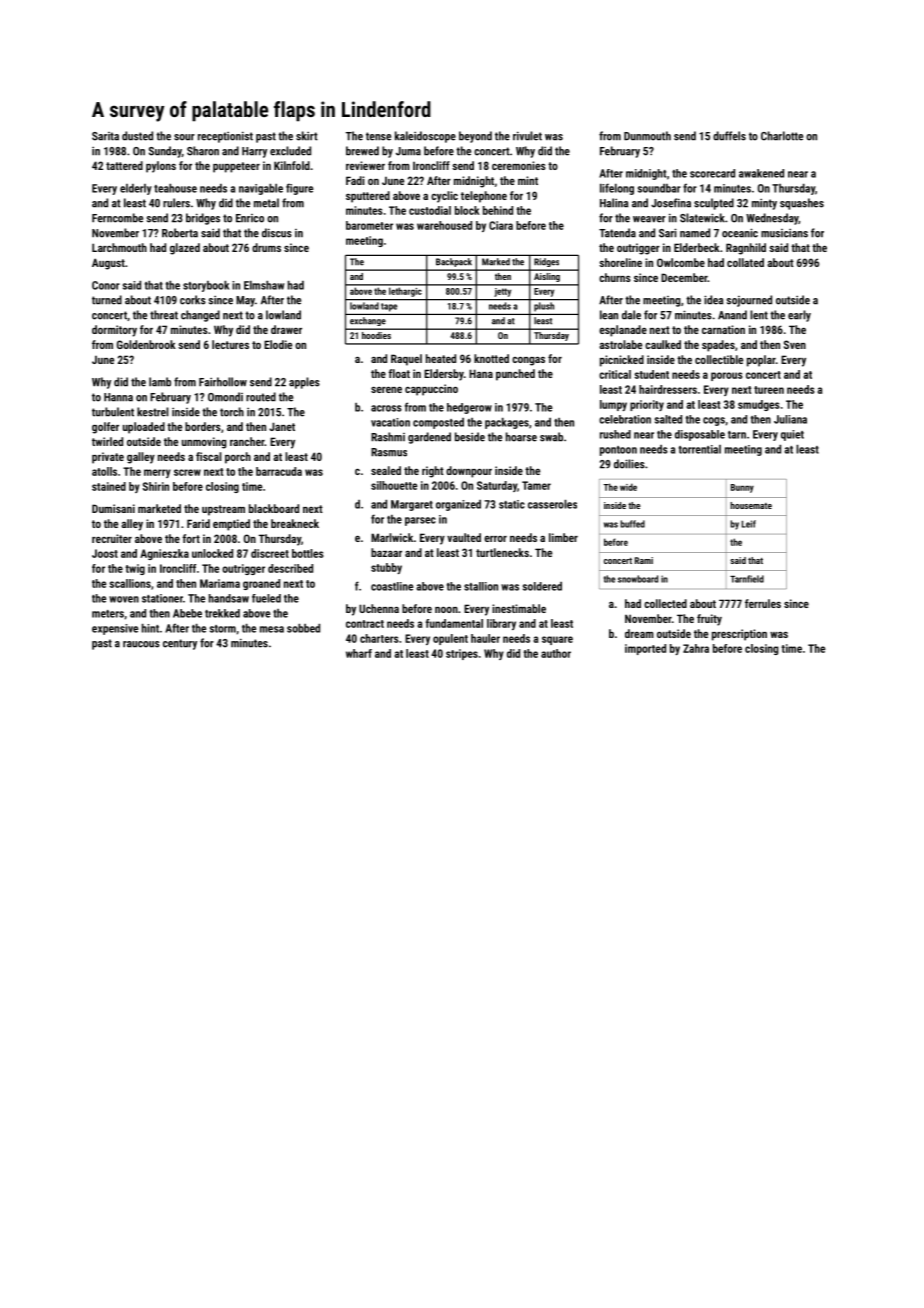 The image size is (924, 1308). What do you see at coordinates (266, 598) in the image?
I see `fueled` at bounding box center [266, 598].
